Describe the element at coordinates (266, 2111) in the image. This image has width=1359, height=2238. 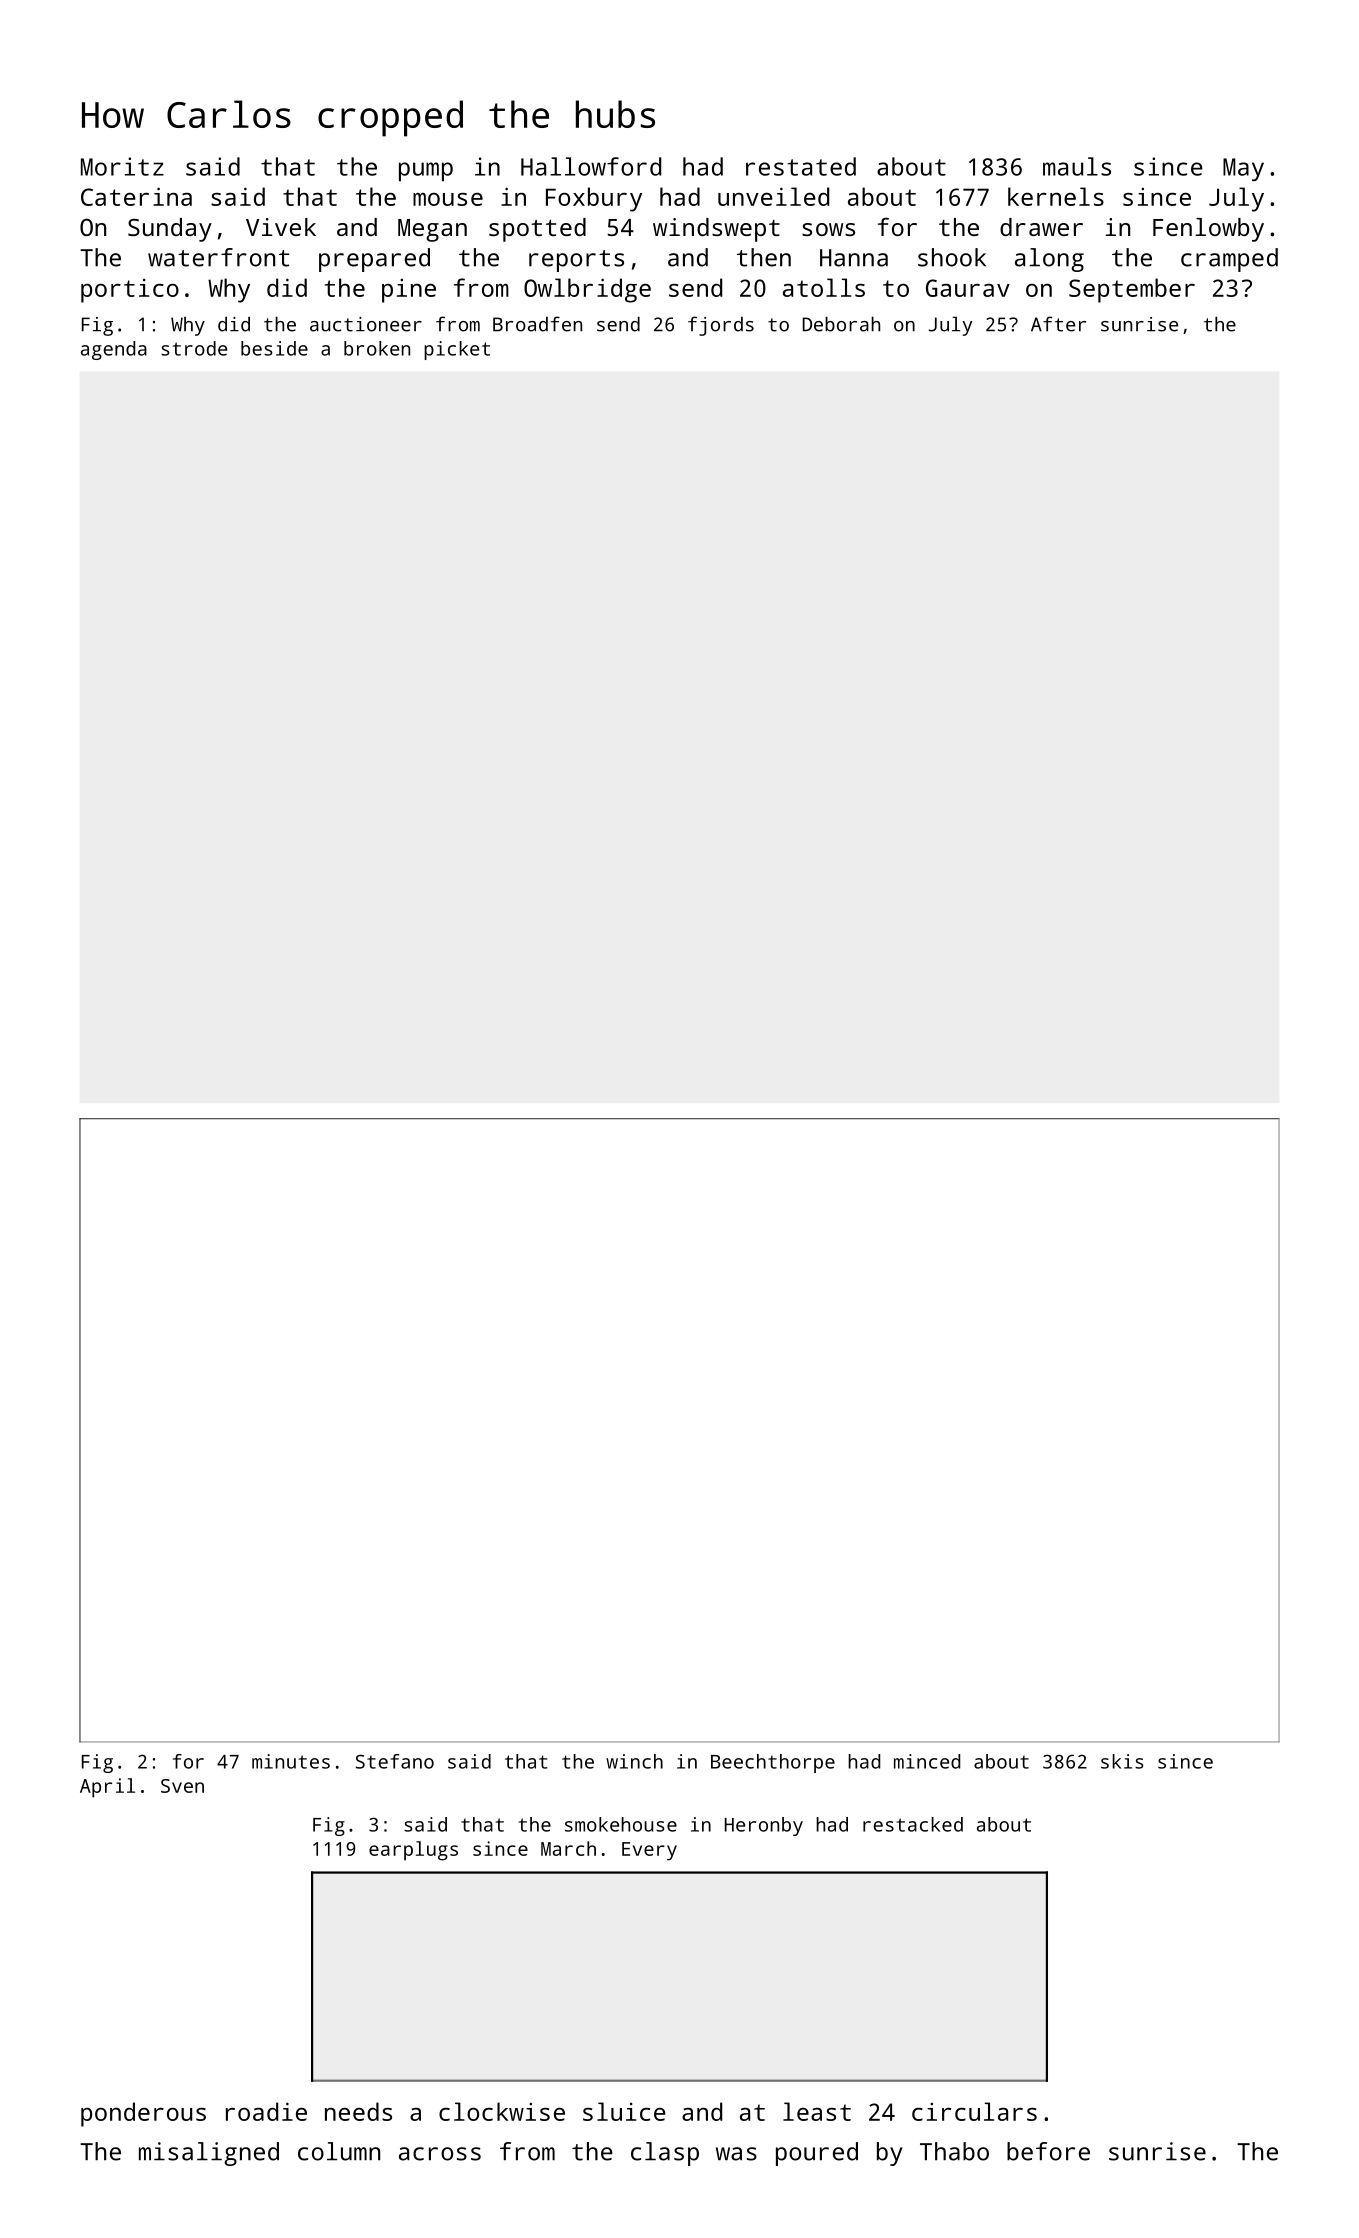
I see `roadie` at that location.
